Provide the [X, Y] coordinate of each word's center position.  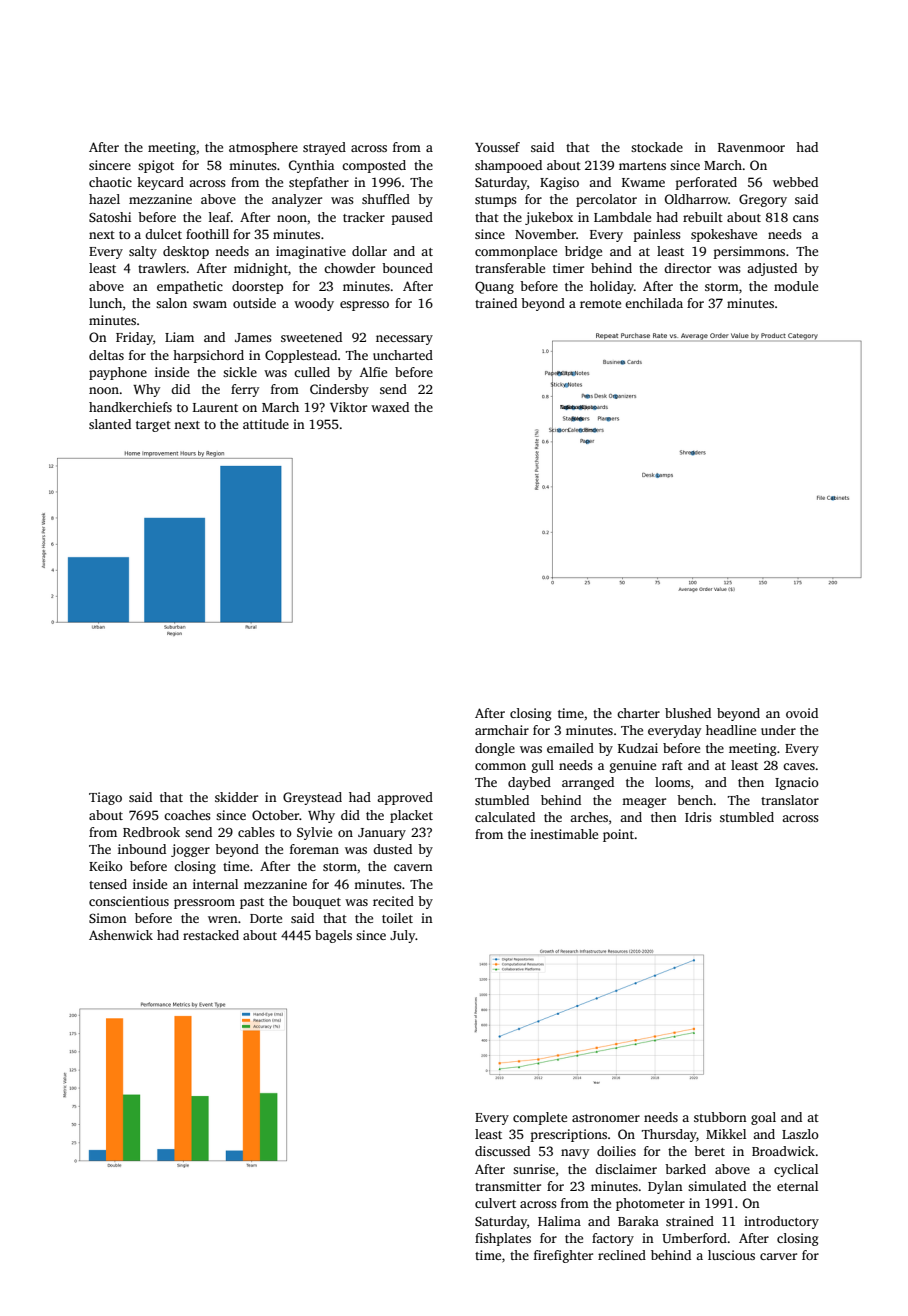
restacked [211, 935]
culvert [495, 1203]
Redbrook [151, 832]
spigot [156, 166]
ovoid [802, 713]
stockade [657, 147]
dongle [495, 749]
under [778, 730]
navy [575, 1154]
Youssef [497, 147]
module [796, 286]
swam [210, 304]
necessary [404, 340]
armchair [502, 730]
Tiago [105, 798]
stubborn [720, 1117]
